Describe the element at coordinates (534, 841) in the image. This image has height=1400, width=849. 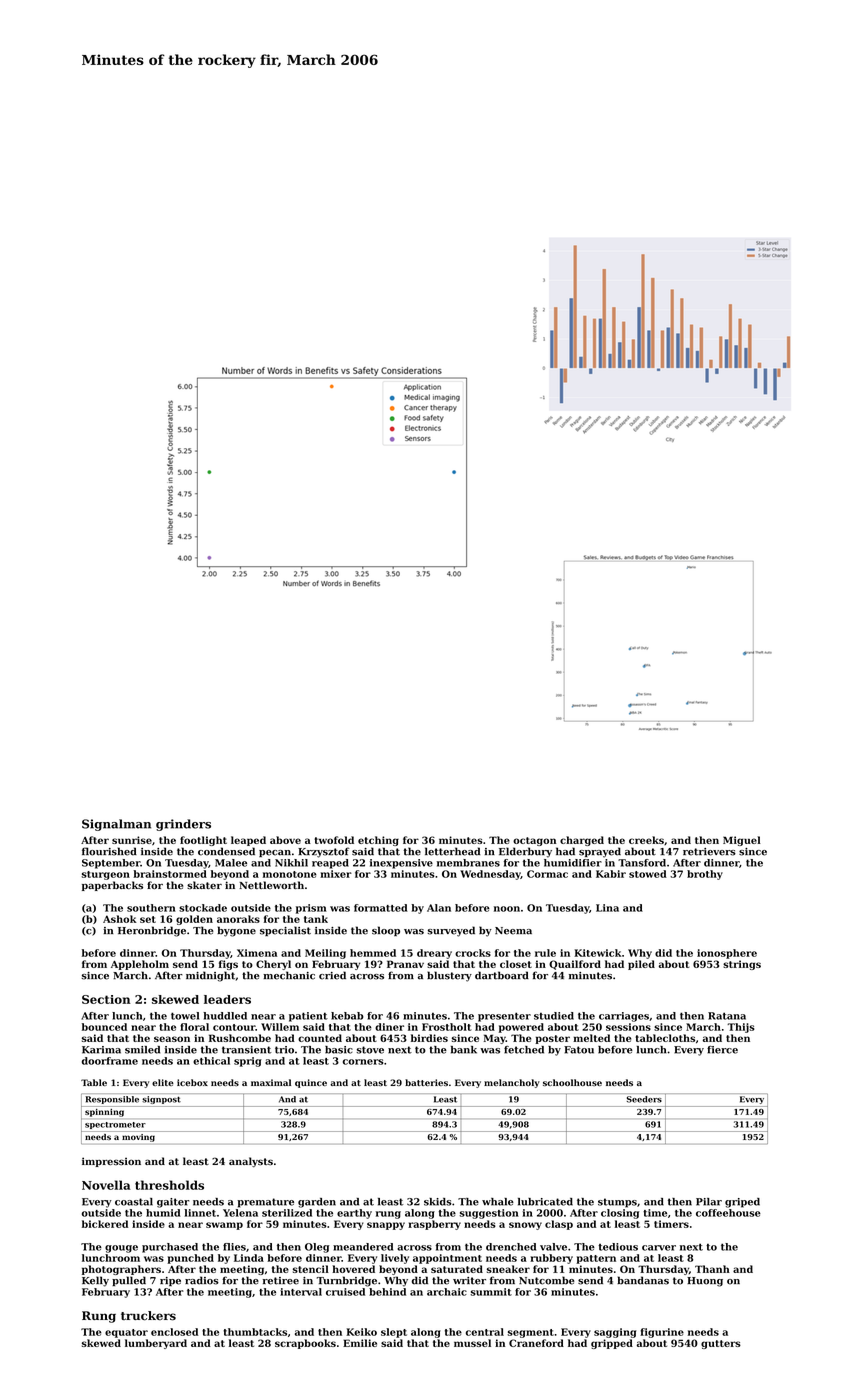
I see `octagon` at that location.
